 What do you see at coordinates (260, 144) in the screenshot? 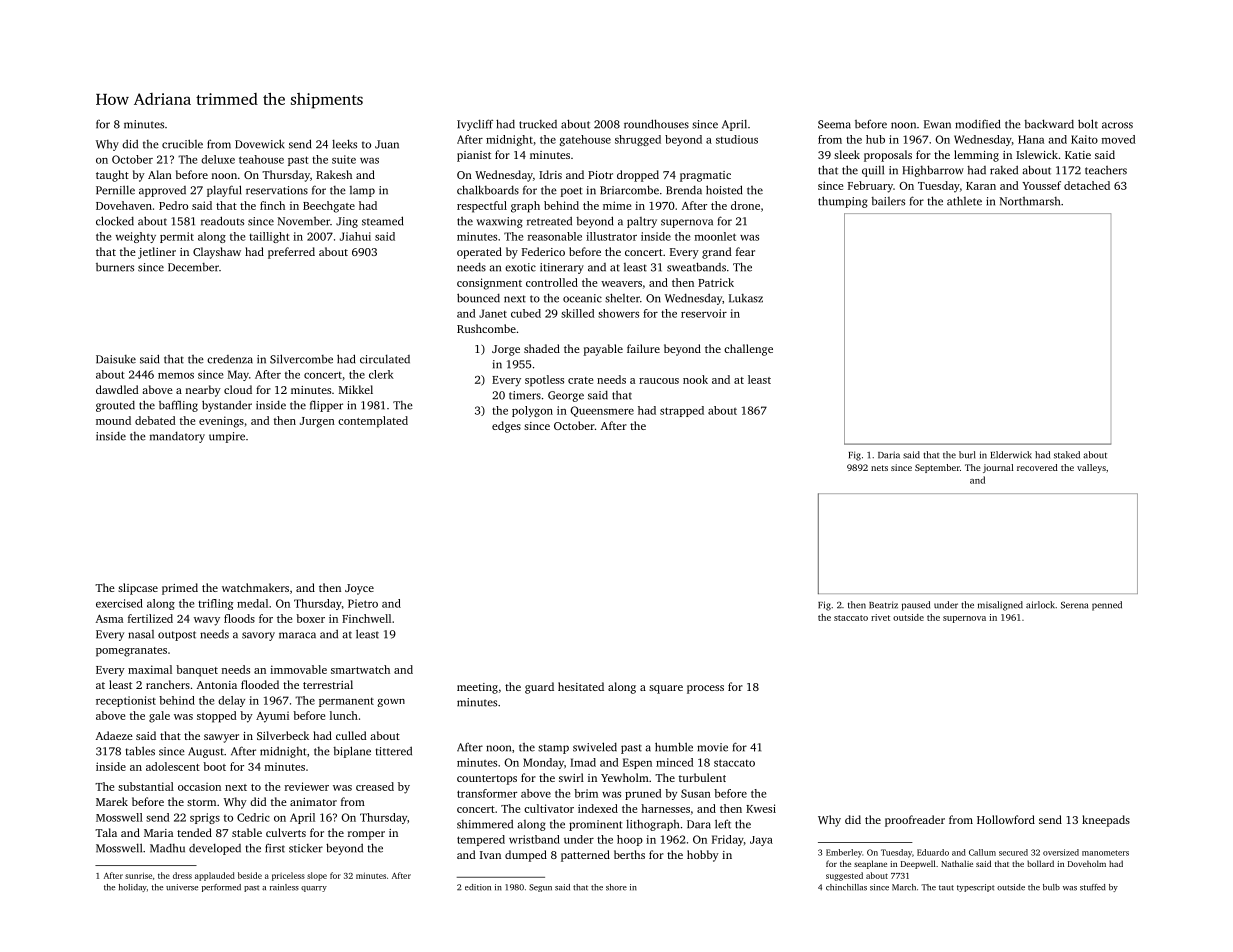
I see `Dovewick` at bounding box center [260, 144].
